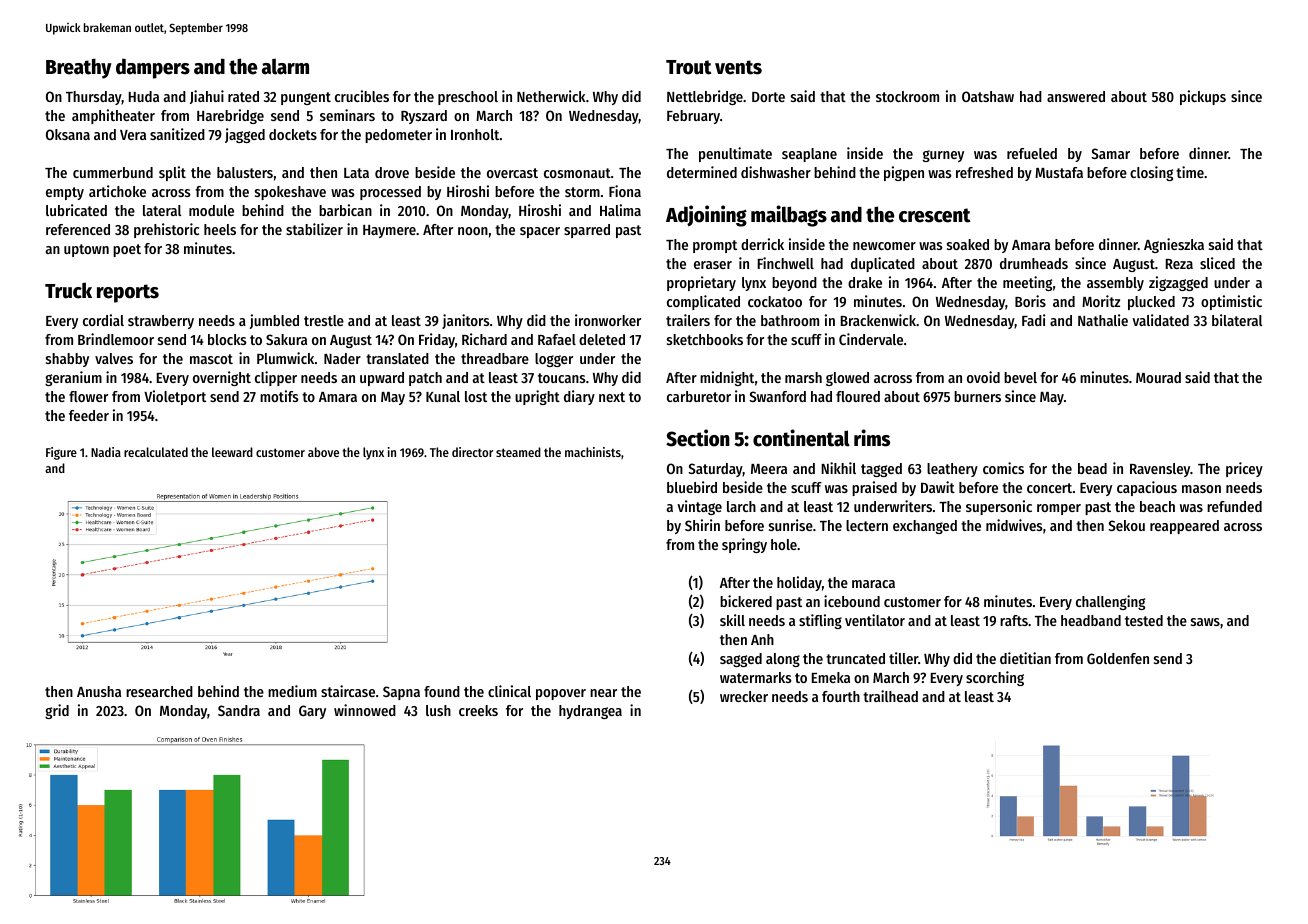 Image resolution: width=1308 pixels, height=924 pixels. What do you see at coordinates (735, 154) in the screenshot?
I see `penultimate` at bounding box center [735, 154].
